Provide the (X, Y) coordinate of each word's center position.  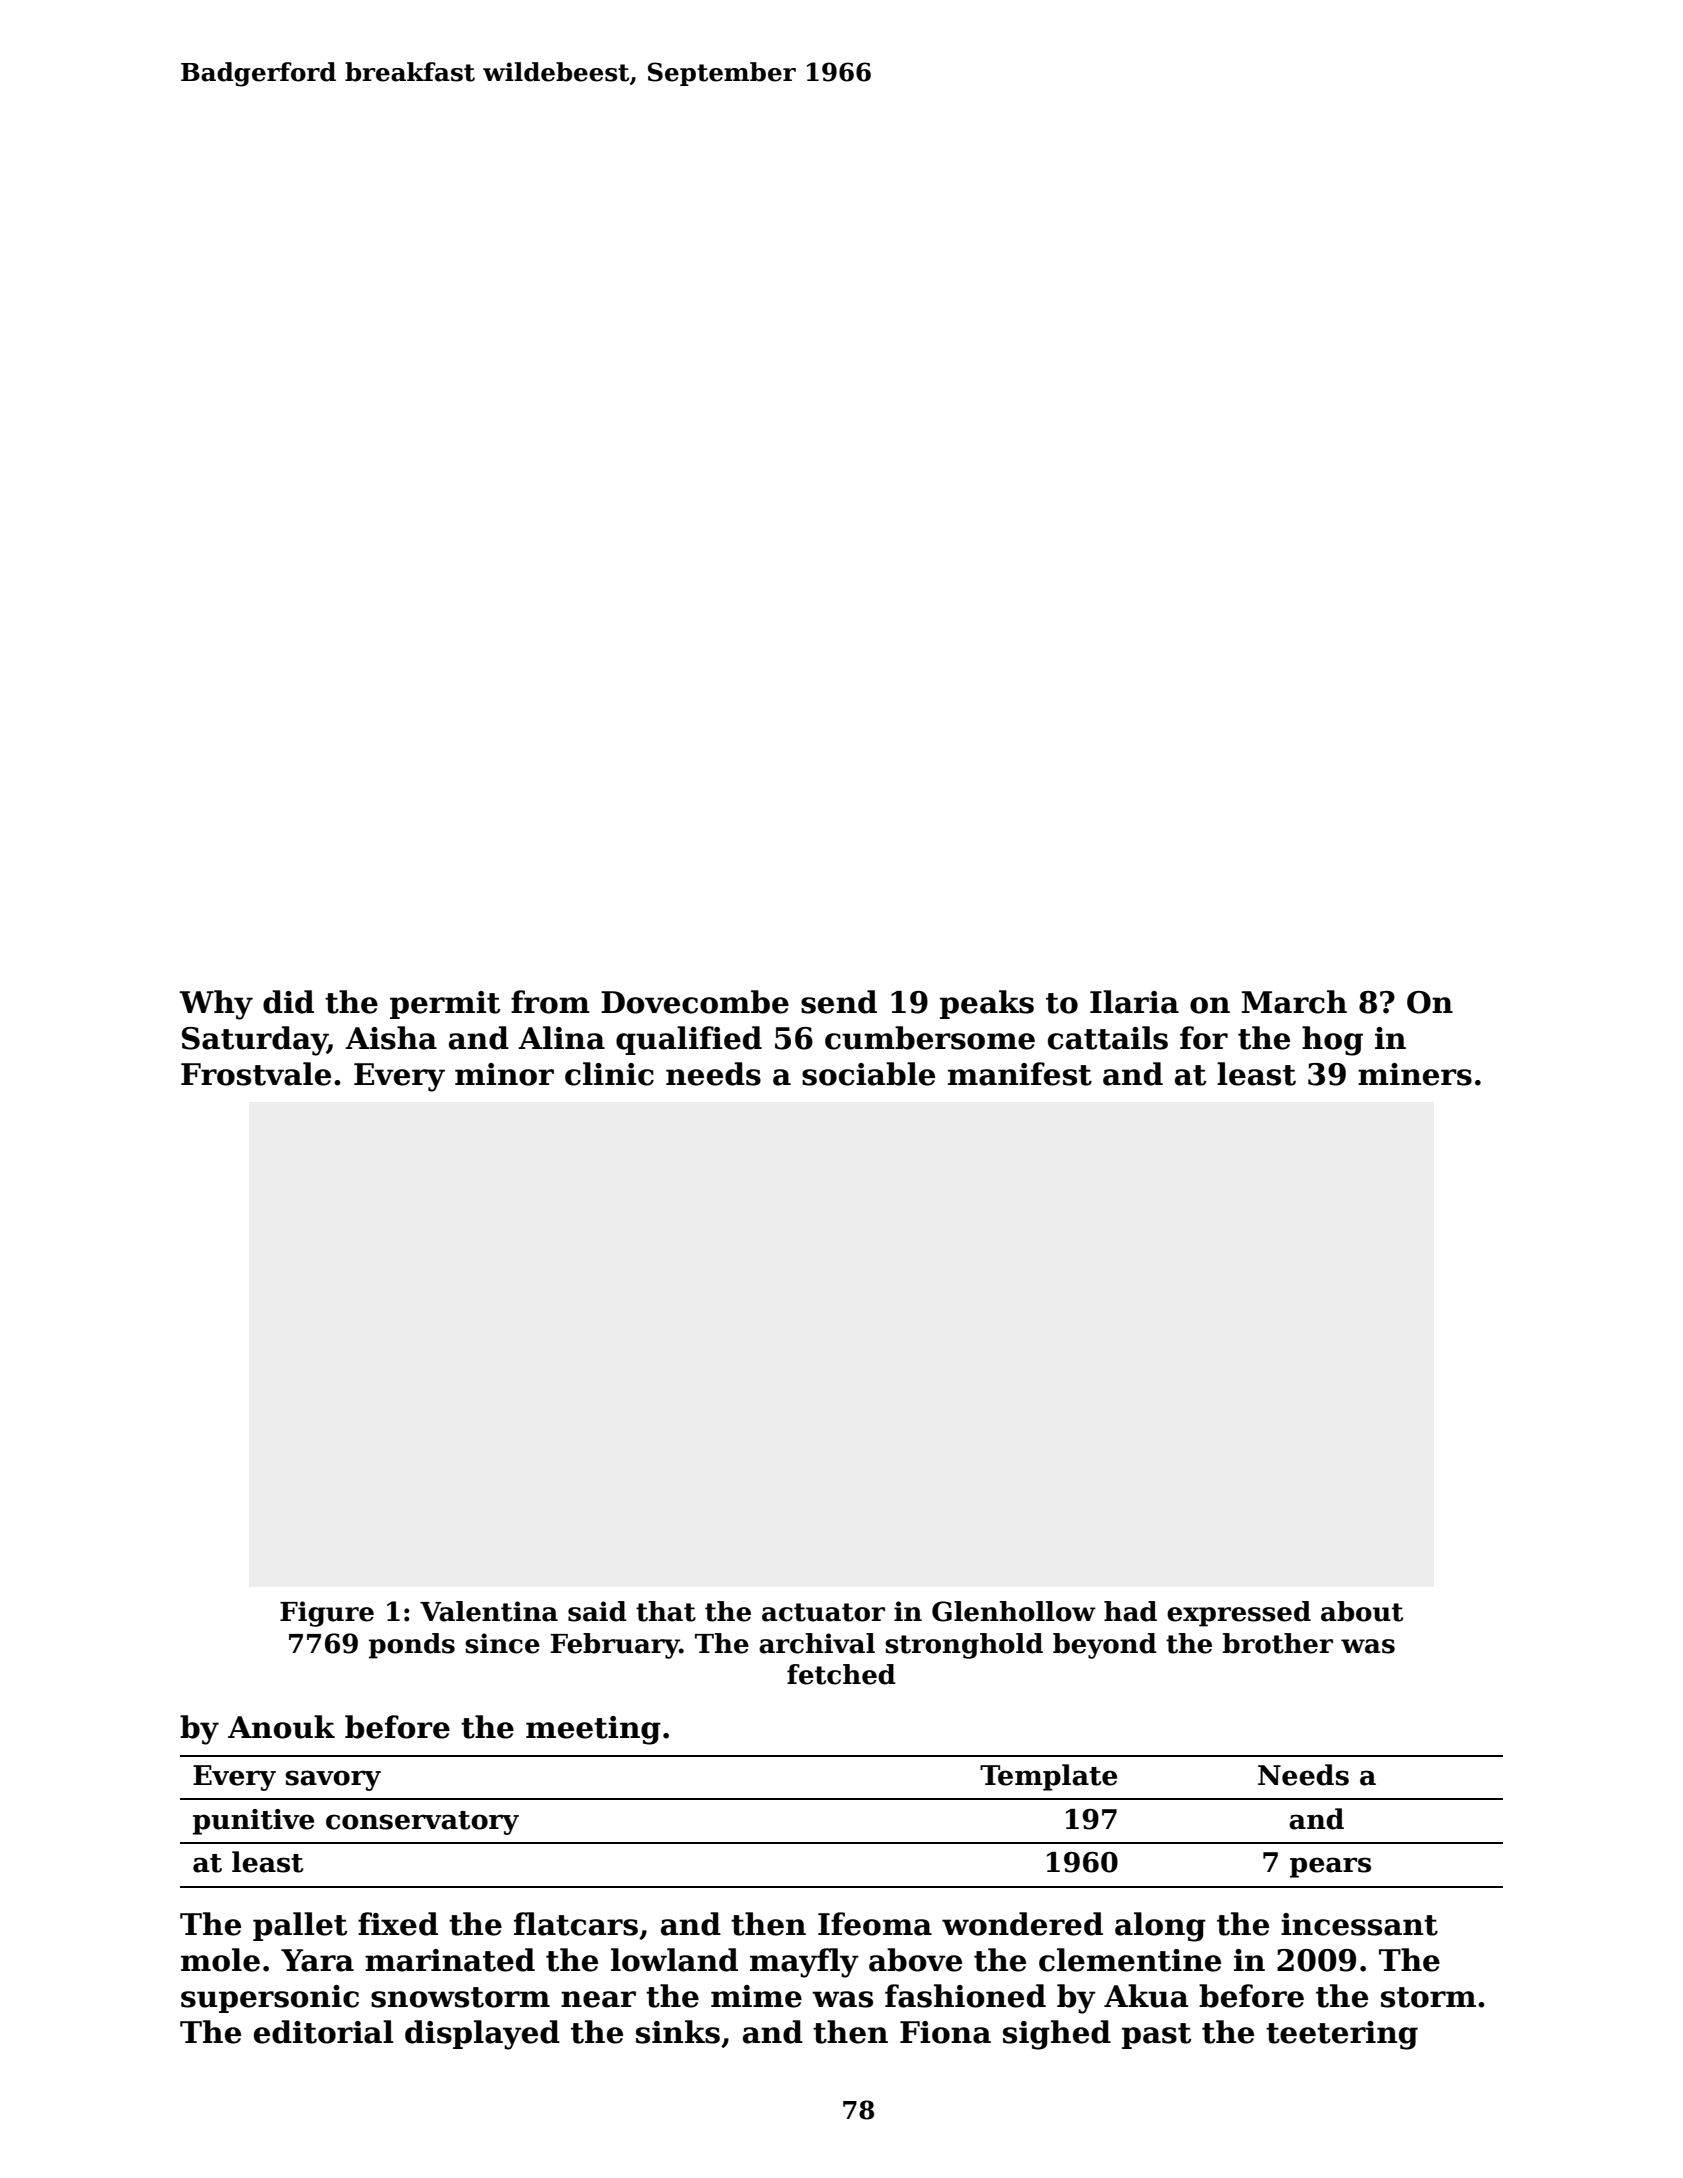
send (839, 1002)
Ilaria (1134, 1002)
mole (220, 1960)
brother (1278, 1643)
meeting (593, 1730)
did (288, 1002)
